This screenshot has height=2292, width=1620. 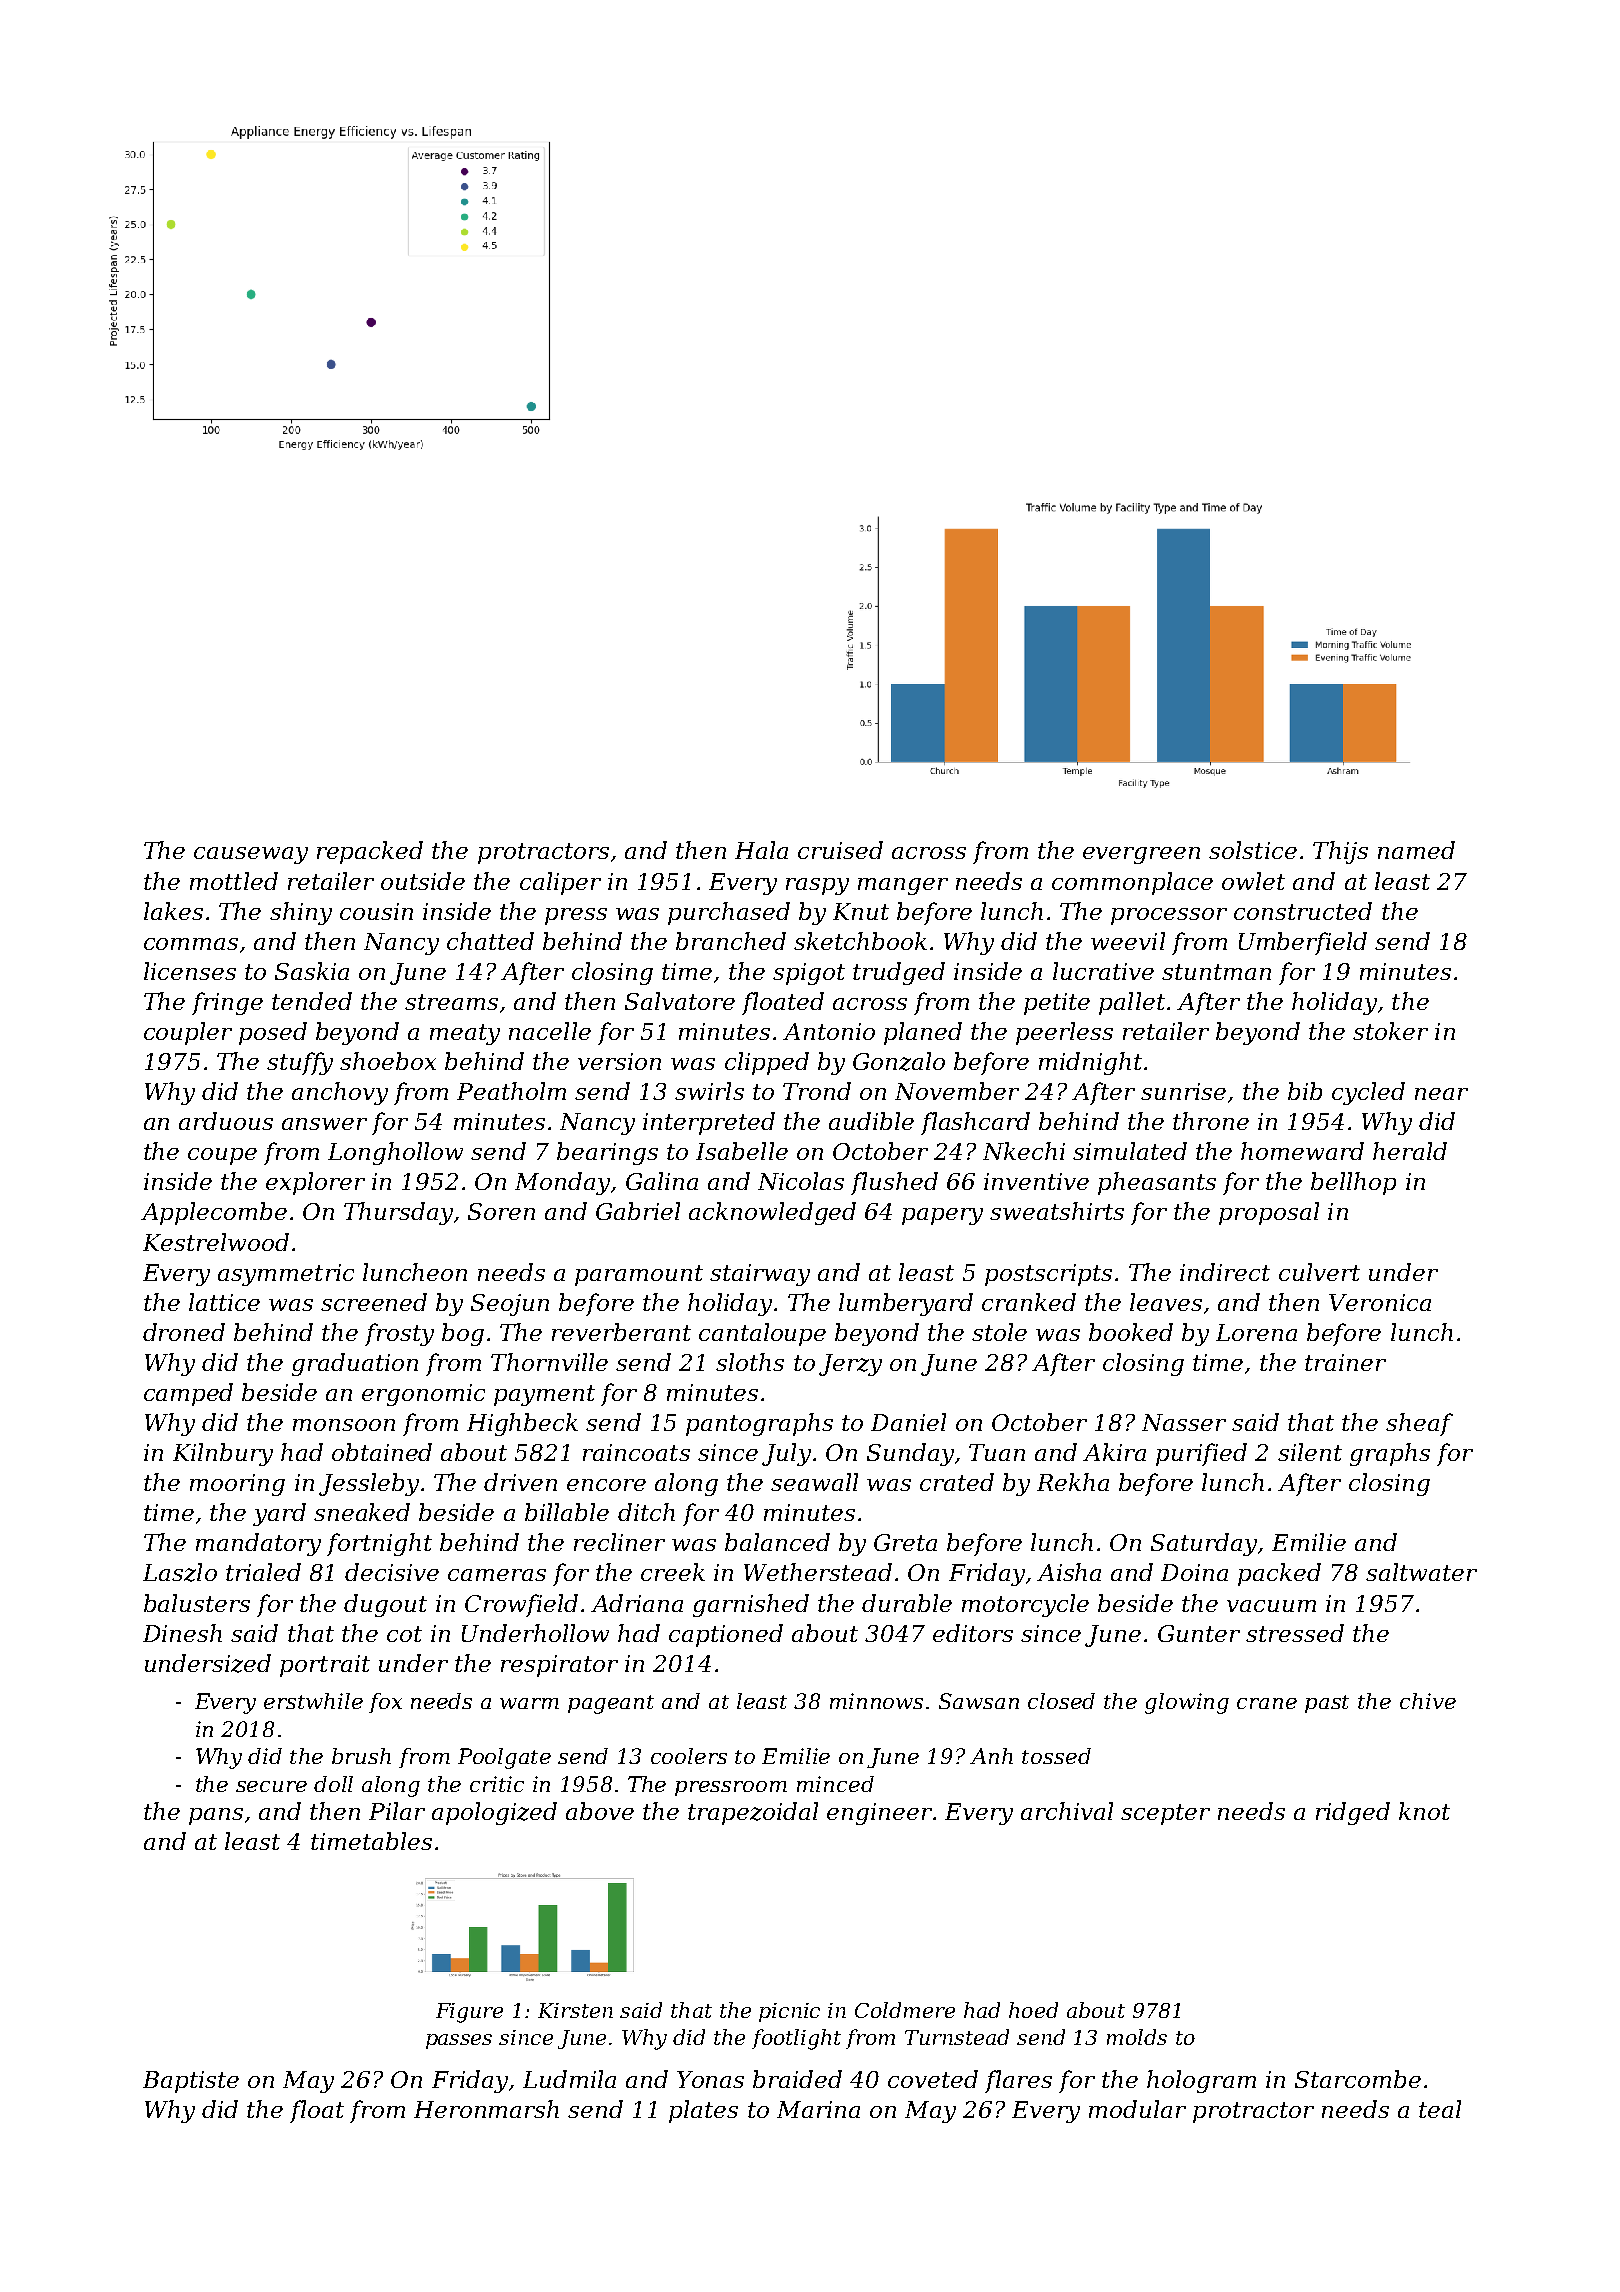 What do you see at coordinates (569, 2079) in the screenshot?
I see `Ludmila` at bounding box center [569, 2079].
